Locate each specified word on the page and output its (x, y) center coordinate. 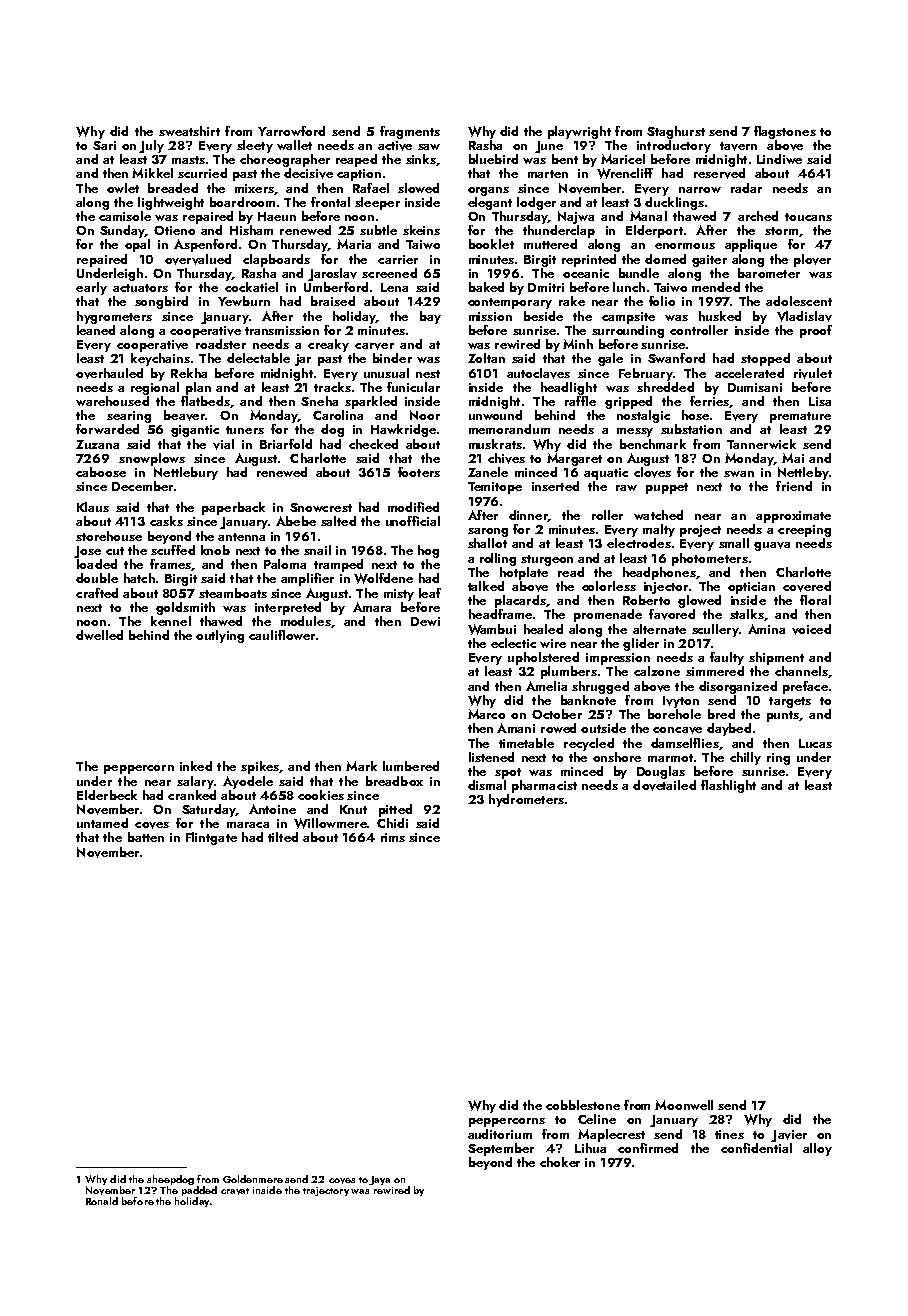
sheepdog (170, 1180)
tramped (338, 565)
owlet (123, 188)
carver (374, 346)
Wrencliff (625, 173)
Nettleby (803, 473)
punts (783, 716)
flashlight (728, 786)
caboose (101, 472)
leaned (96, 330)
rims (393, 837)
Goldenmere (253, 1179)
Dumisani (755, 387)
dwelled (99, 635)
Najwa (576, 217)
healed (543, 629)
